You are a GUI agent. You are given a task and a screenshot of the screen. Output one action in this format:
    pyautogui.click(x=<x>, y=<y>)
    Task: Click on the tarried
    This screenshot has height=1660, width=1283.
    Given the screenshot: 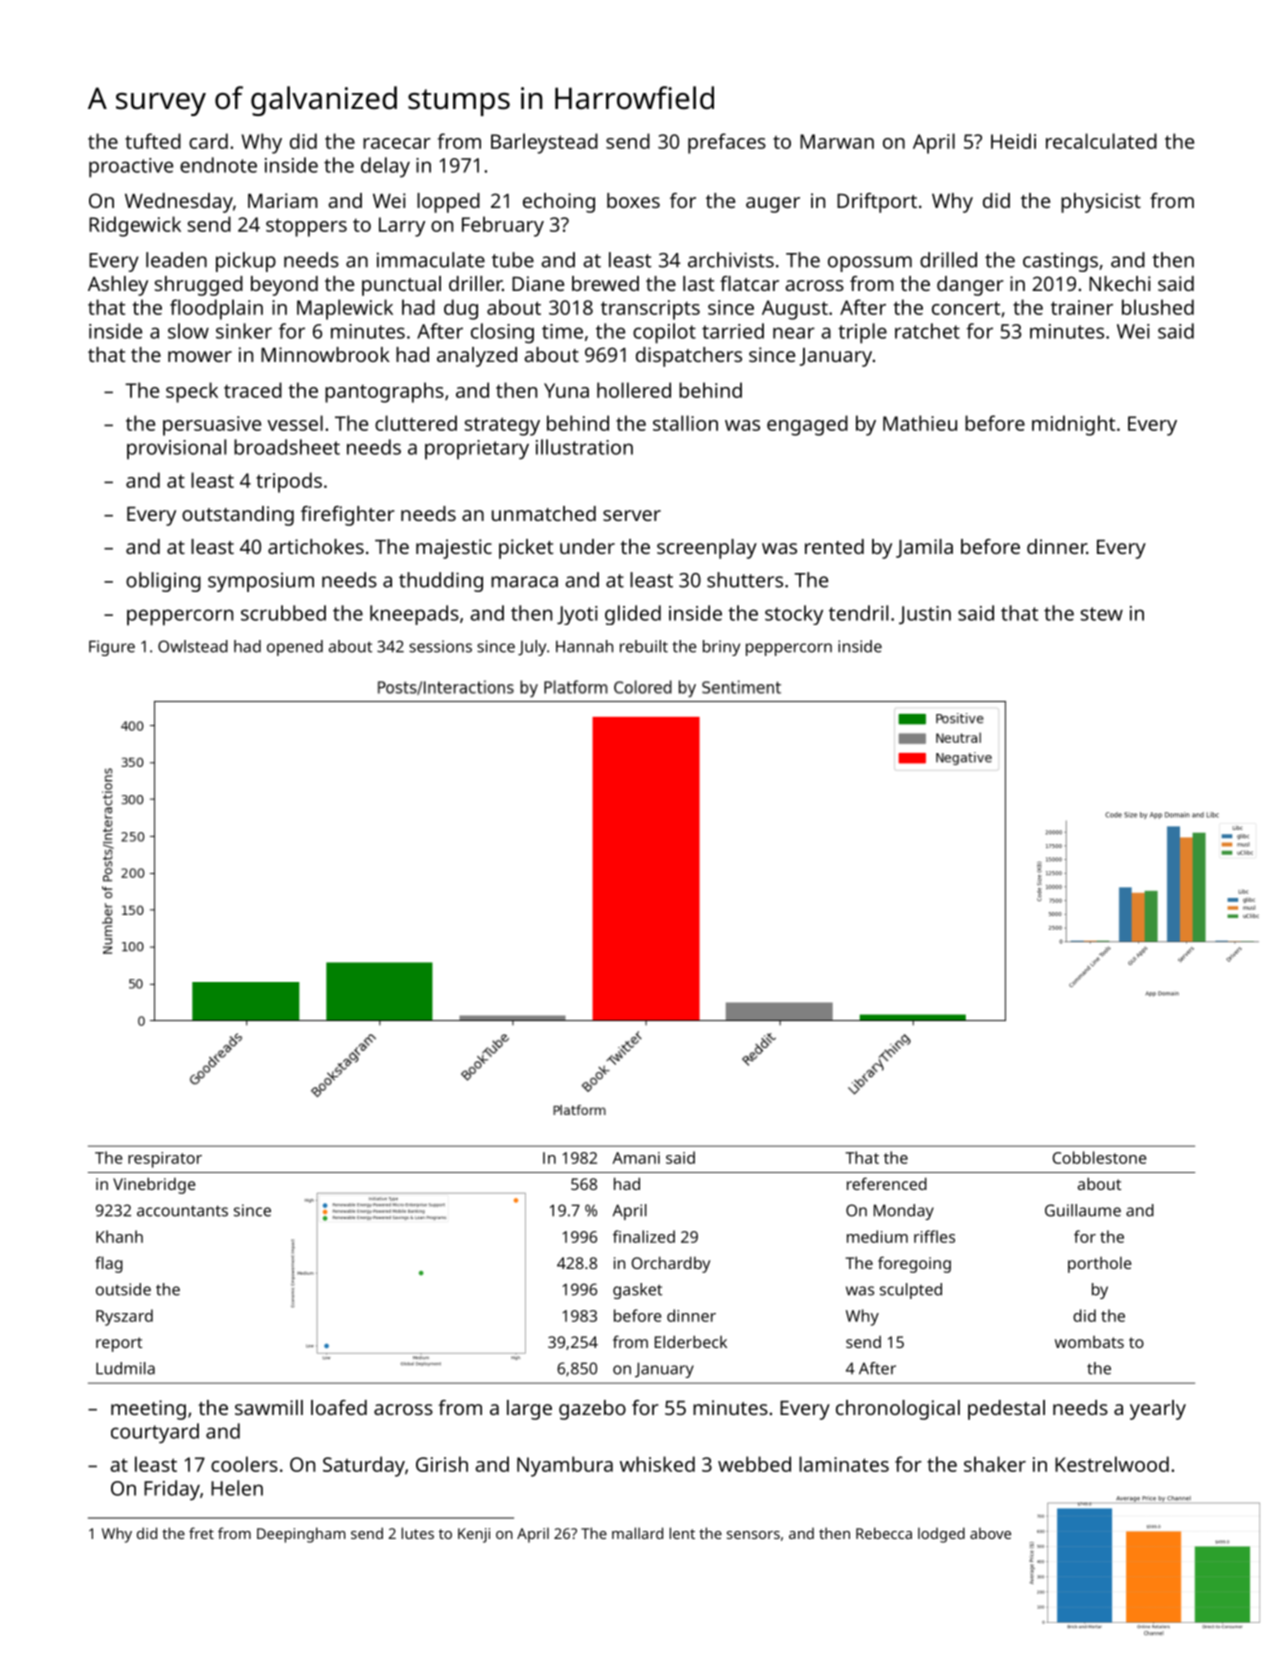 What is the action you would take?
    pyautogui.click(x=733, y=331)
